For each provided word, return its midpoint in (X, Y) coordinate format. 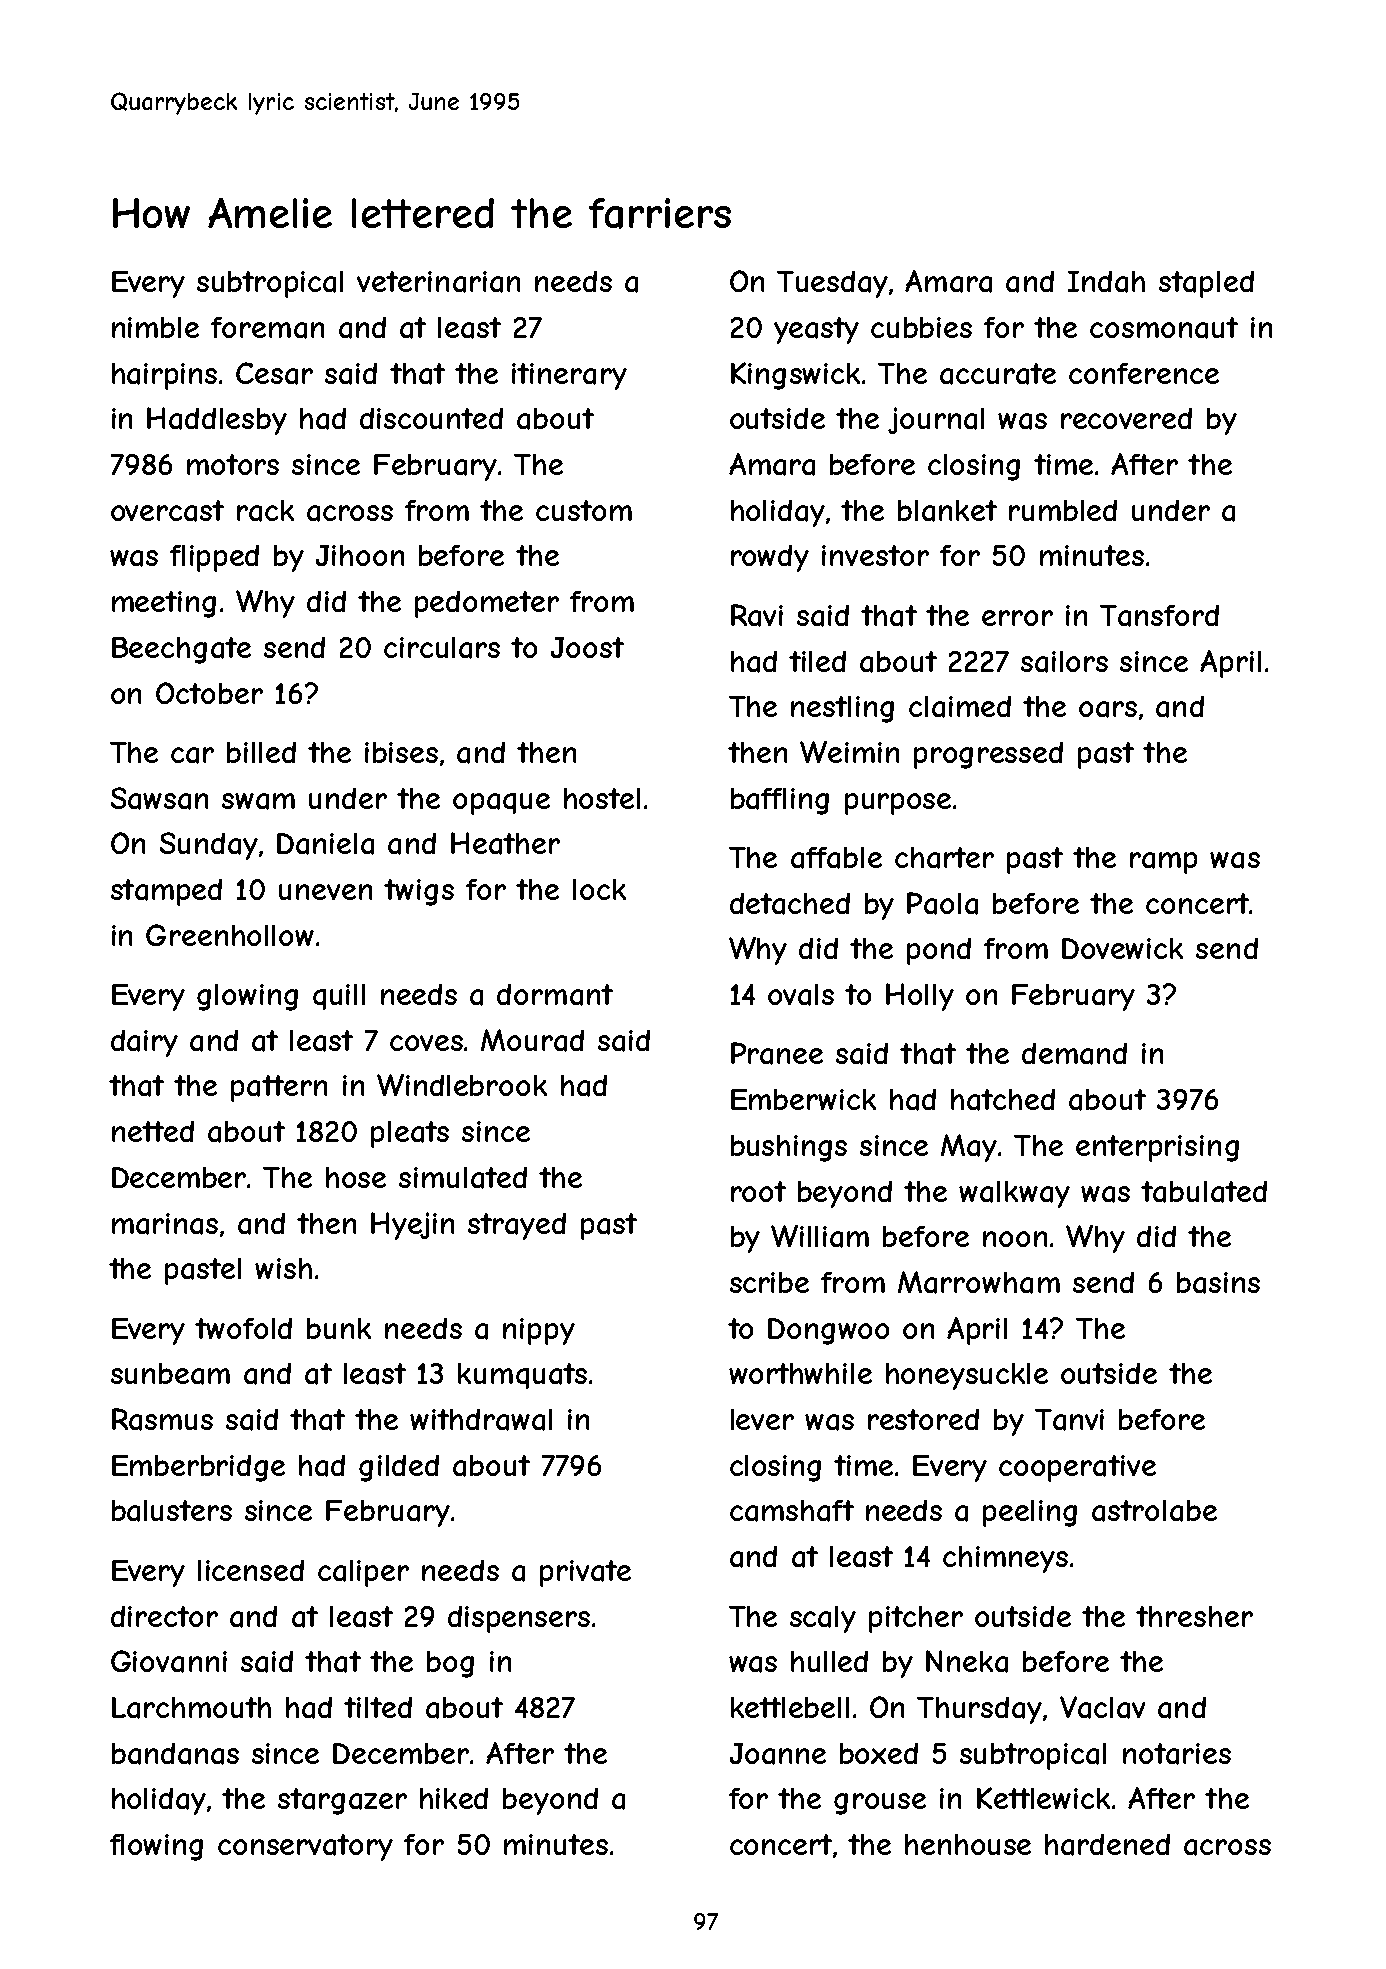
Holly (920, 997)
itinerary (569, 376)
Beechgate (181, 650)
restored (923, 1419)
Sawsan (159, 798)
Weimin (849, 752)
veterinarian (438, 282)
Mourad (532, 1040)
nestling (842, 709)
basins (1218, 1283)
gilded (399, 1468)
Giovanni (169, 1661)
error (1017, 618)
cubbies (921, 327)
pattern (279, 1088)
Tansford (1159, 616)
